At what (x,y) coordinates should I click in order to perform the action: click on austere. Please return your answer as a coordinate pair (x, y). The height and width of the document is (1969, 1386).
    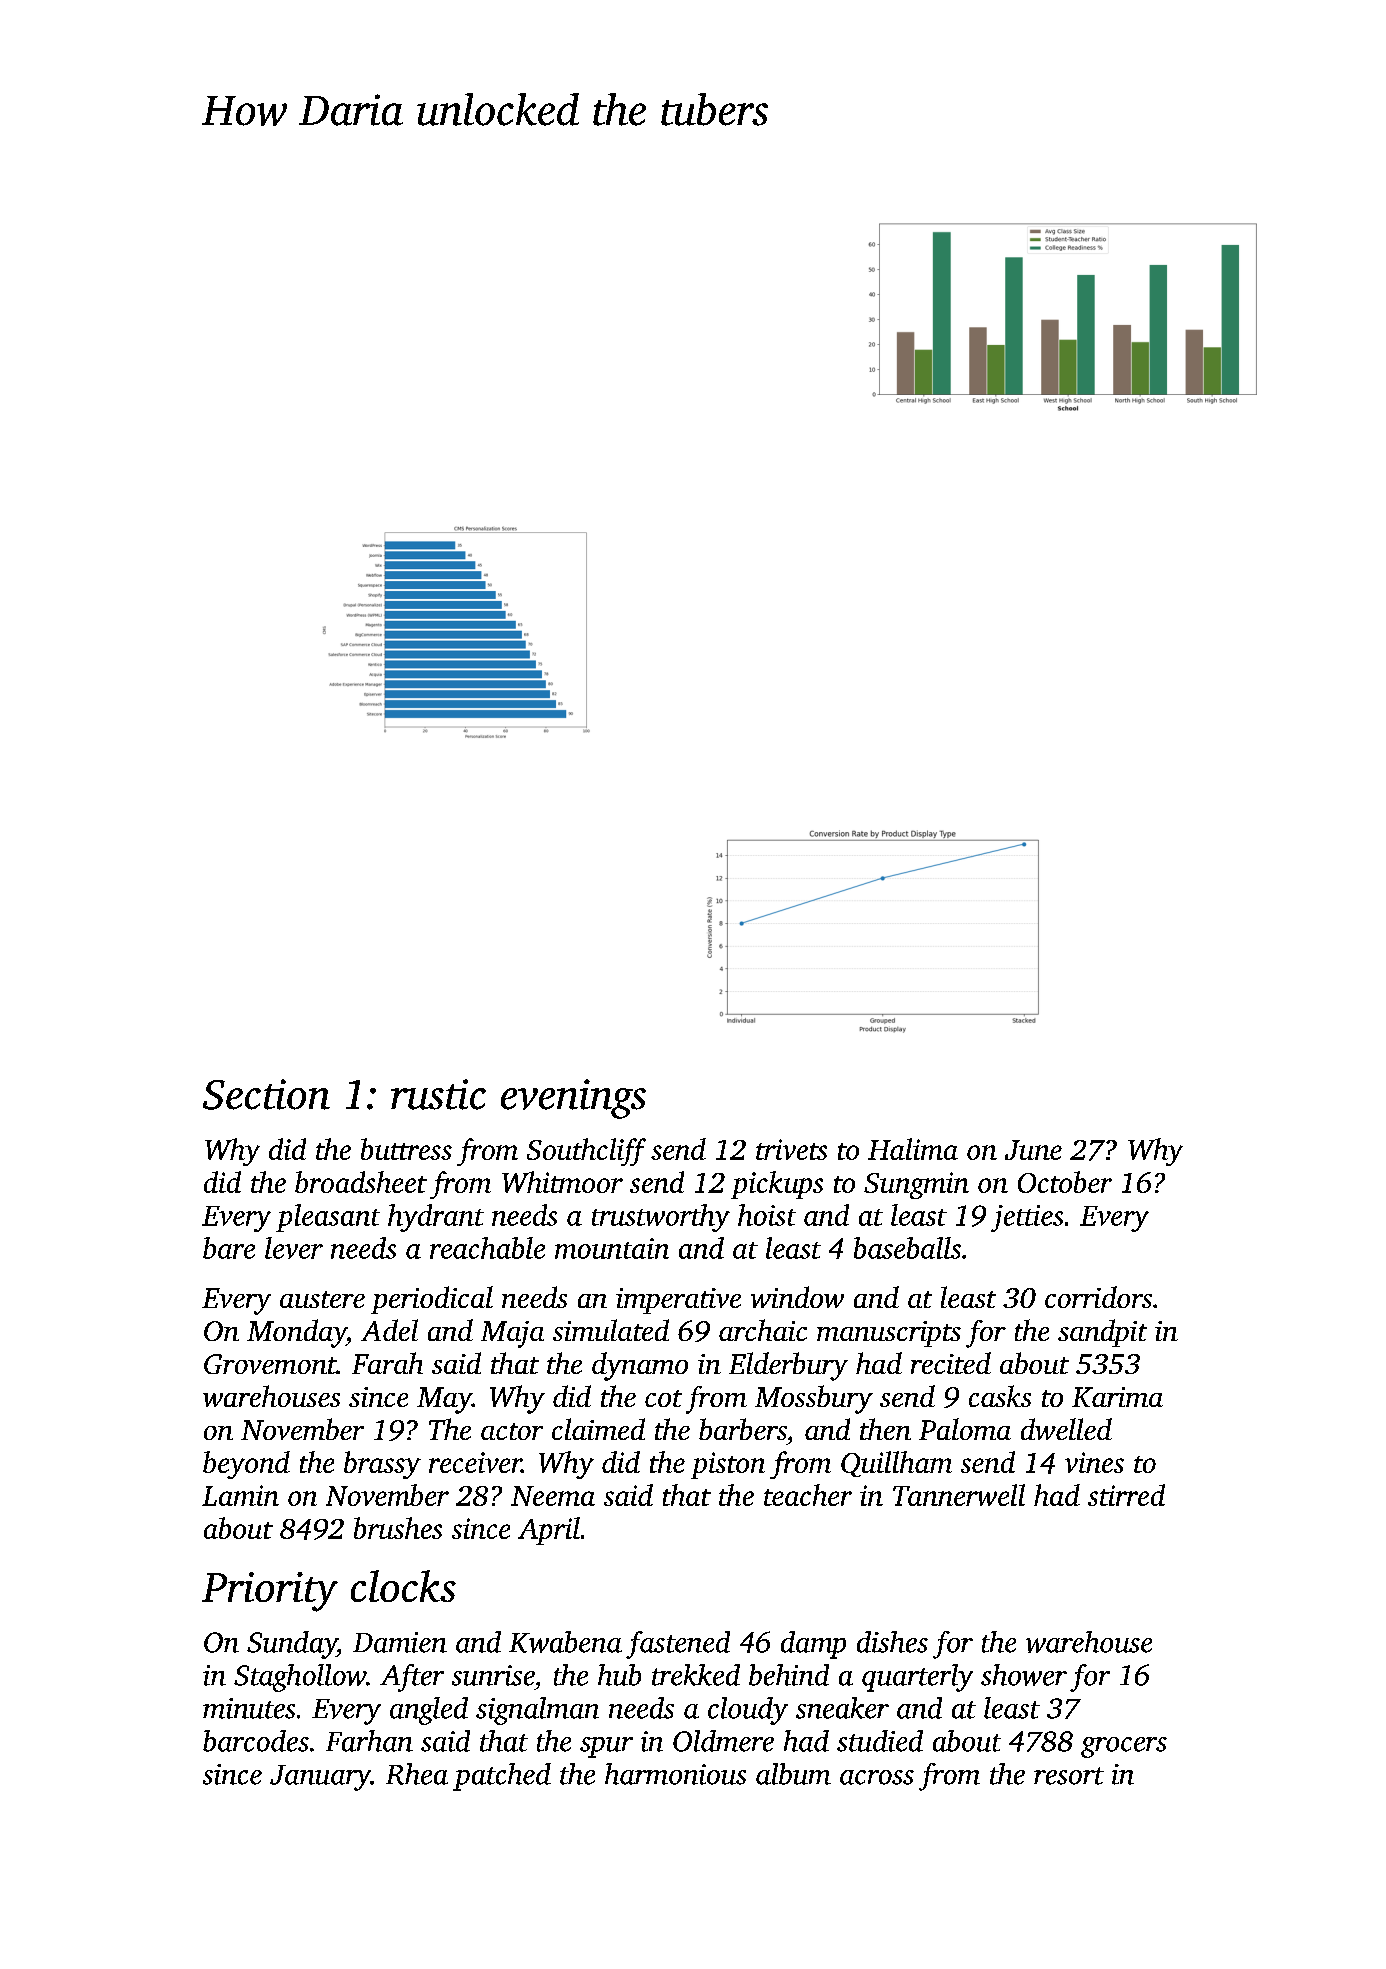
    Looking at the image, I should click on (322, 1299).
